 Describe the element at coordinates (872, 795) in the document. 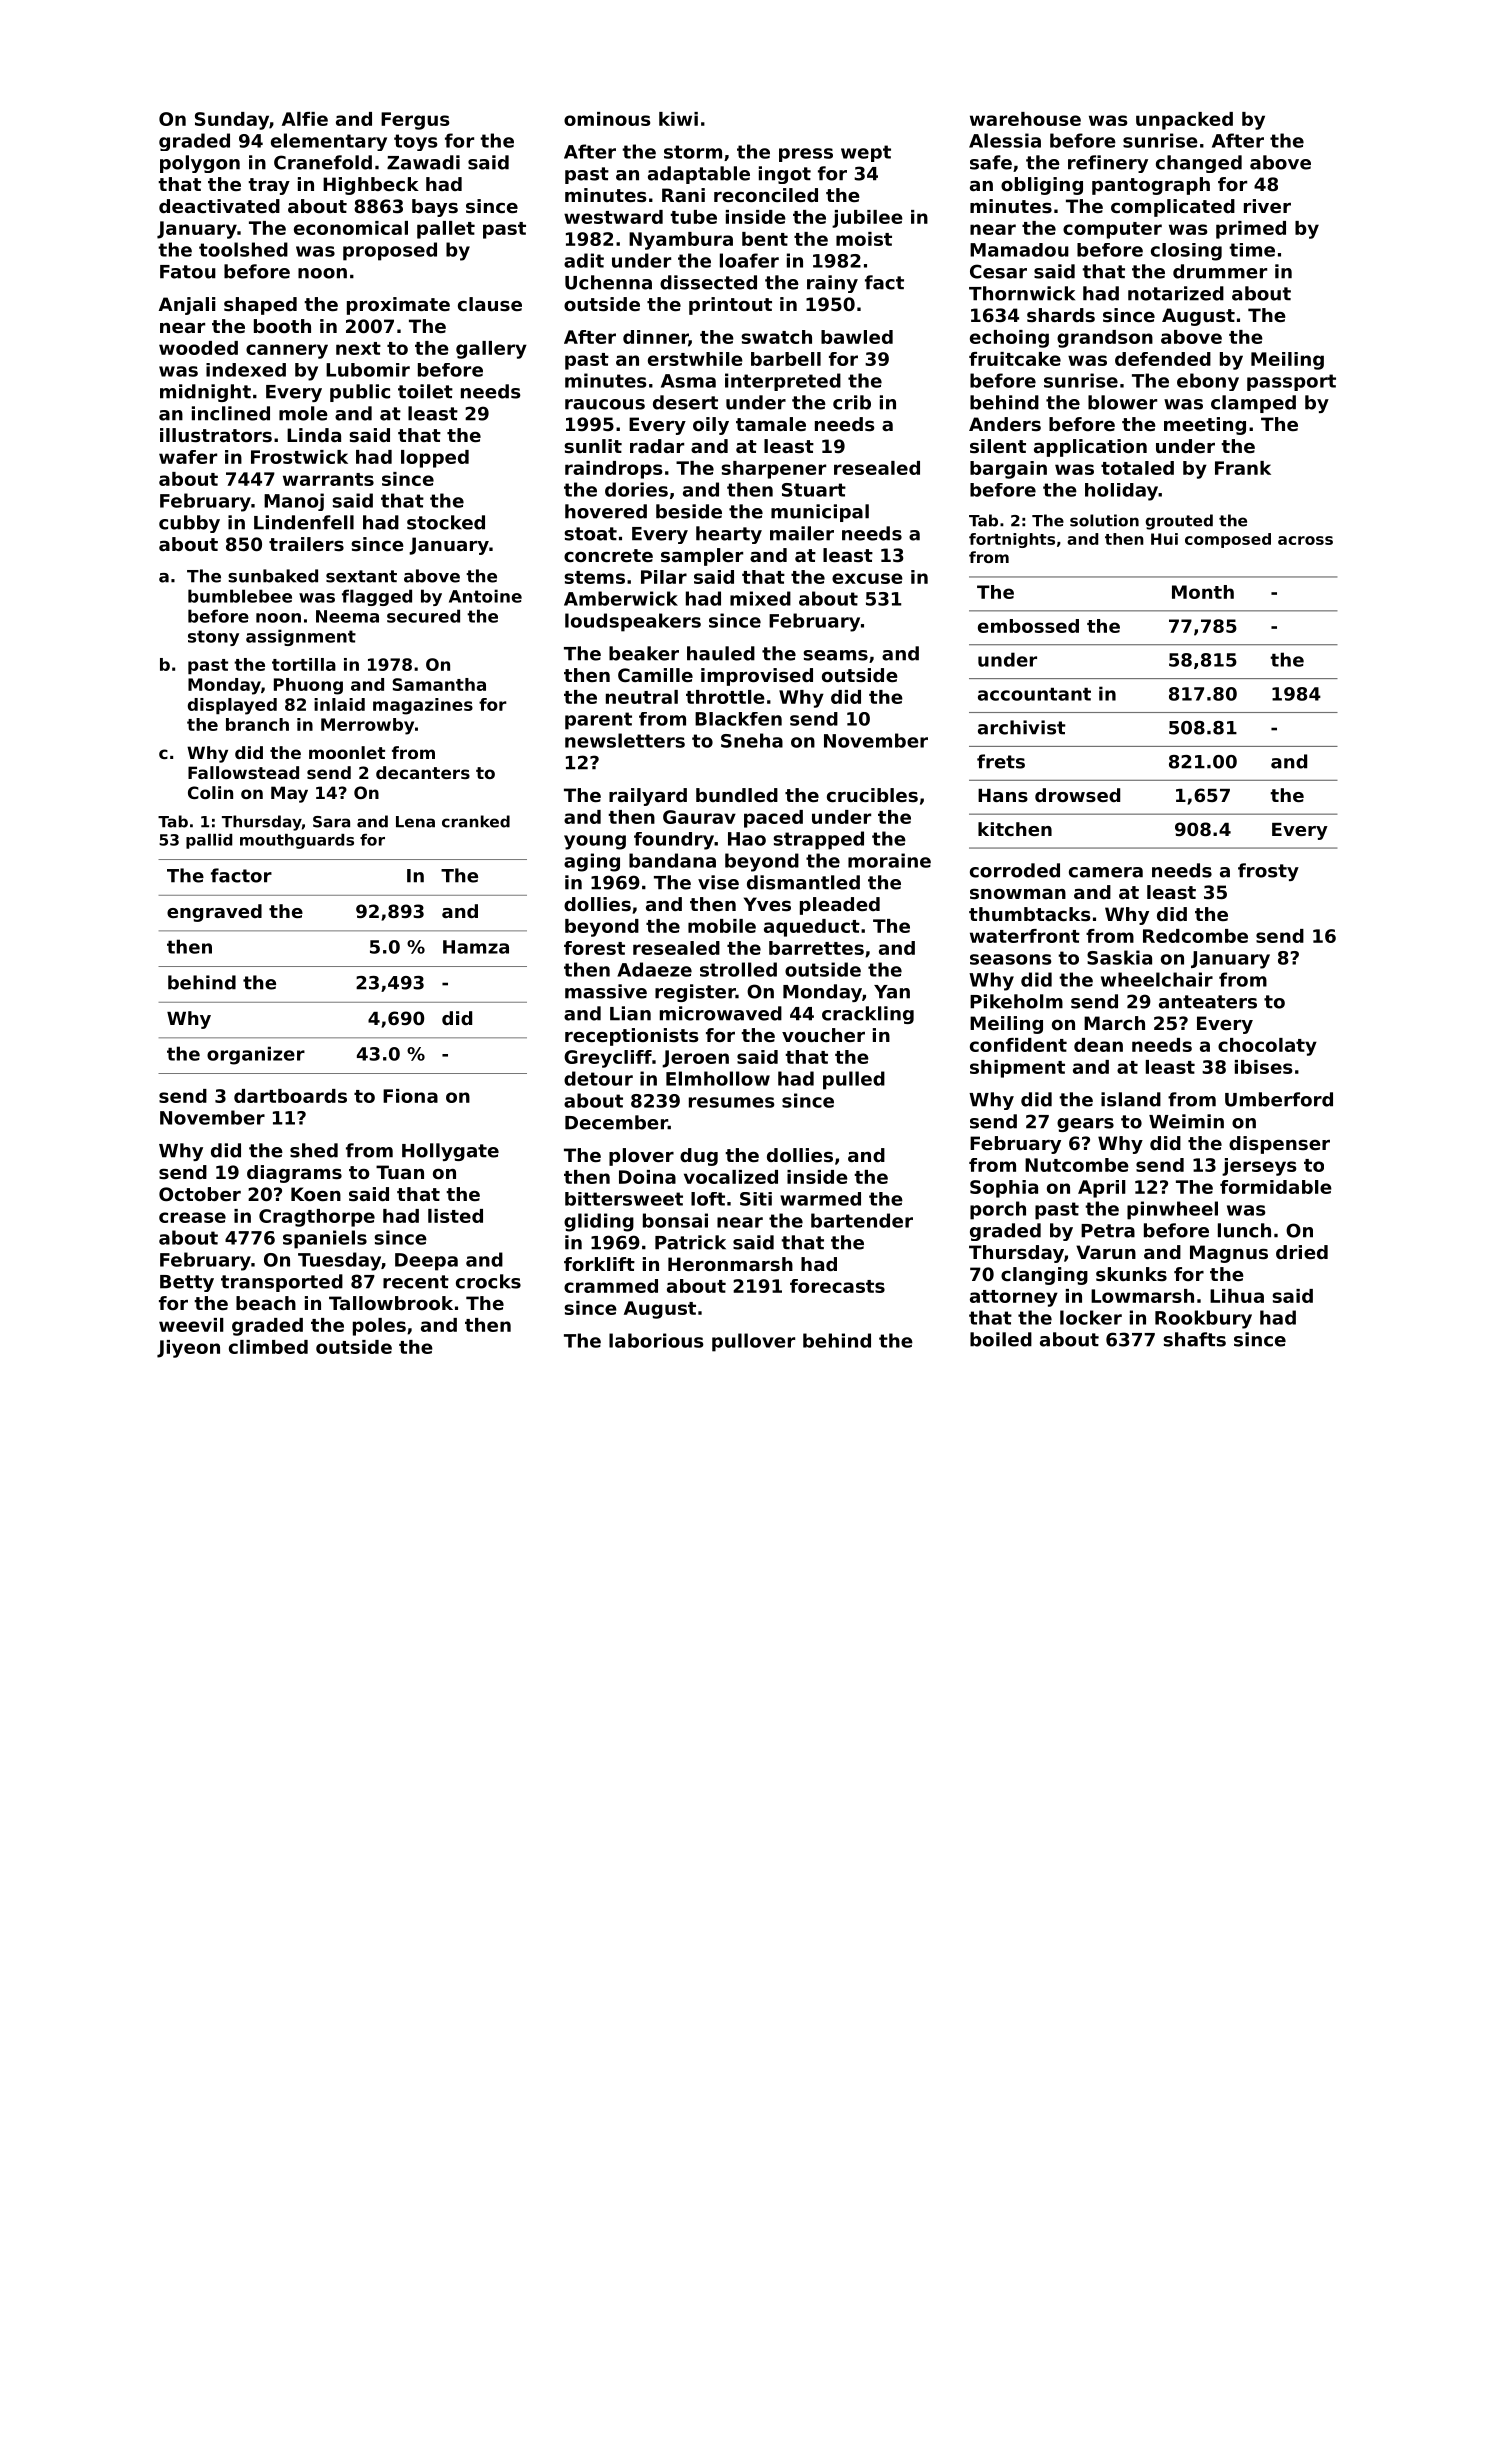

I see `crucibles` at that location.
